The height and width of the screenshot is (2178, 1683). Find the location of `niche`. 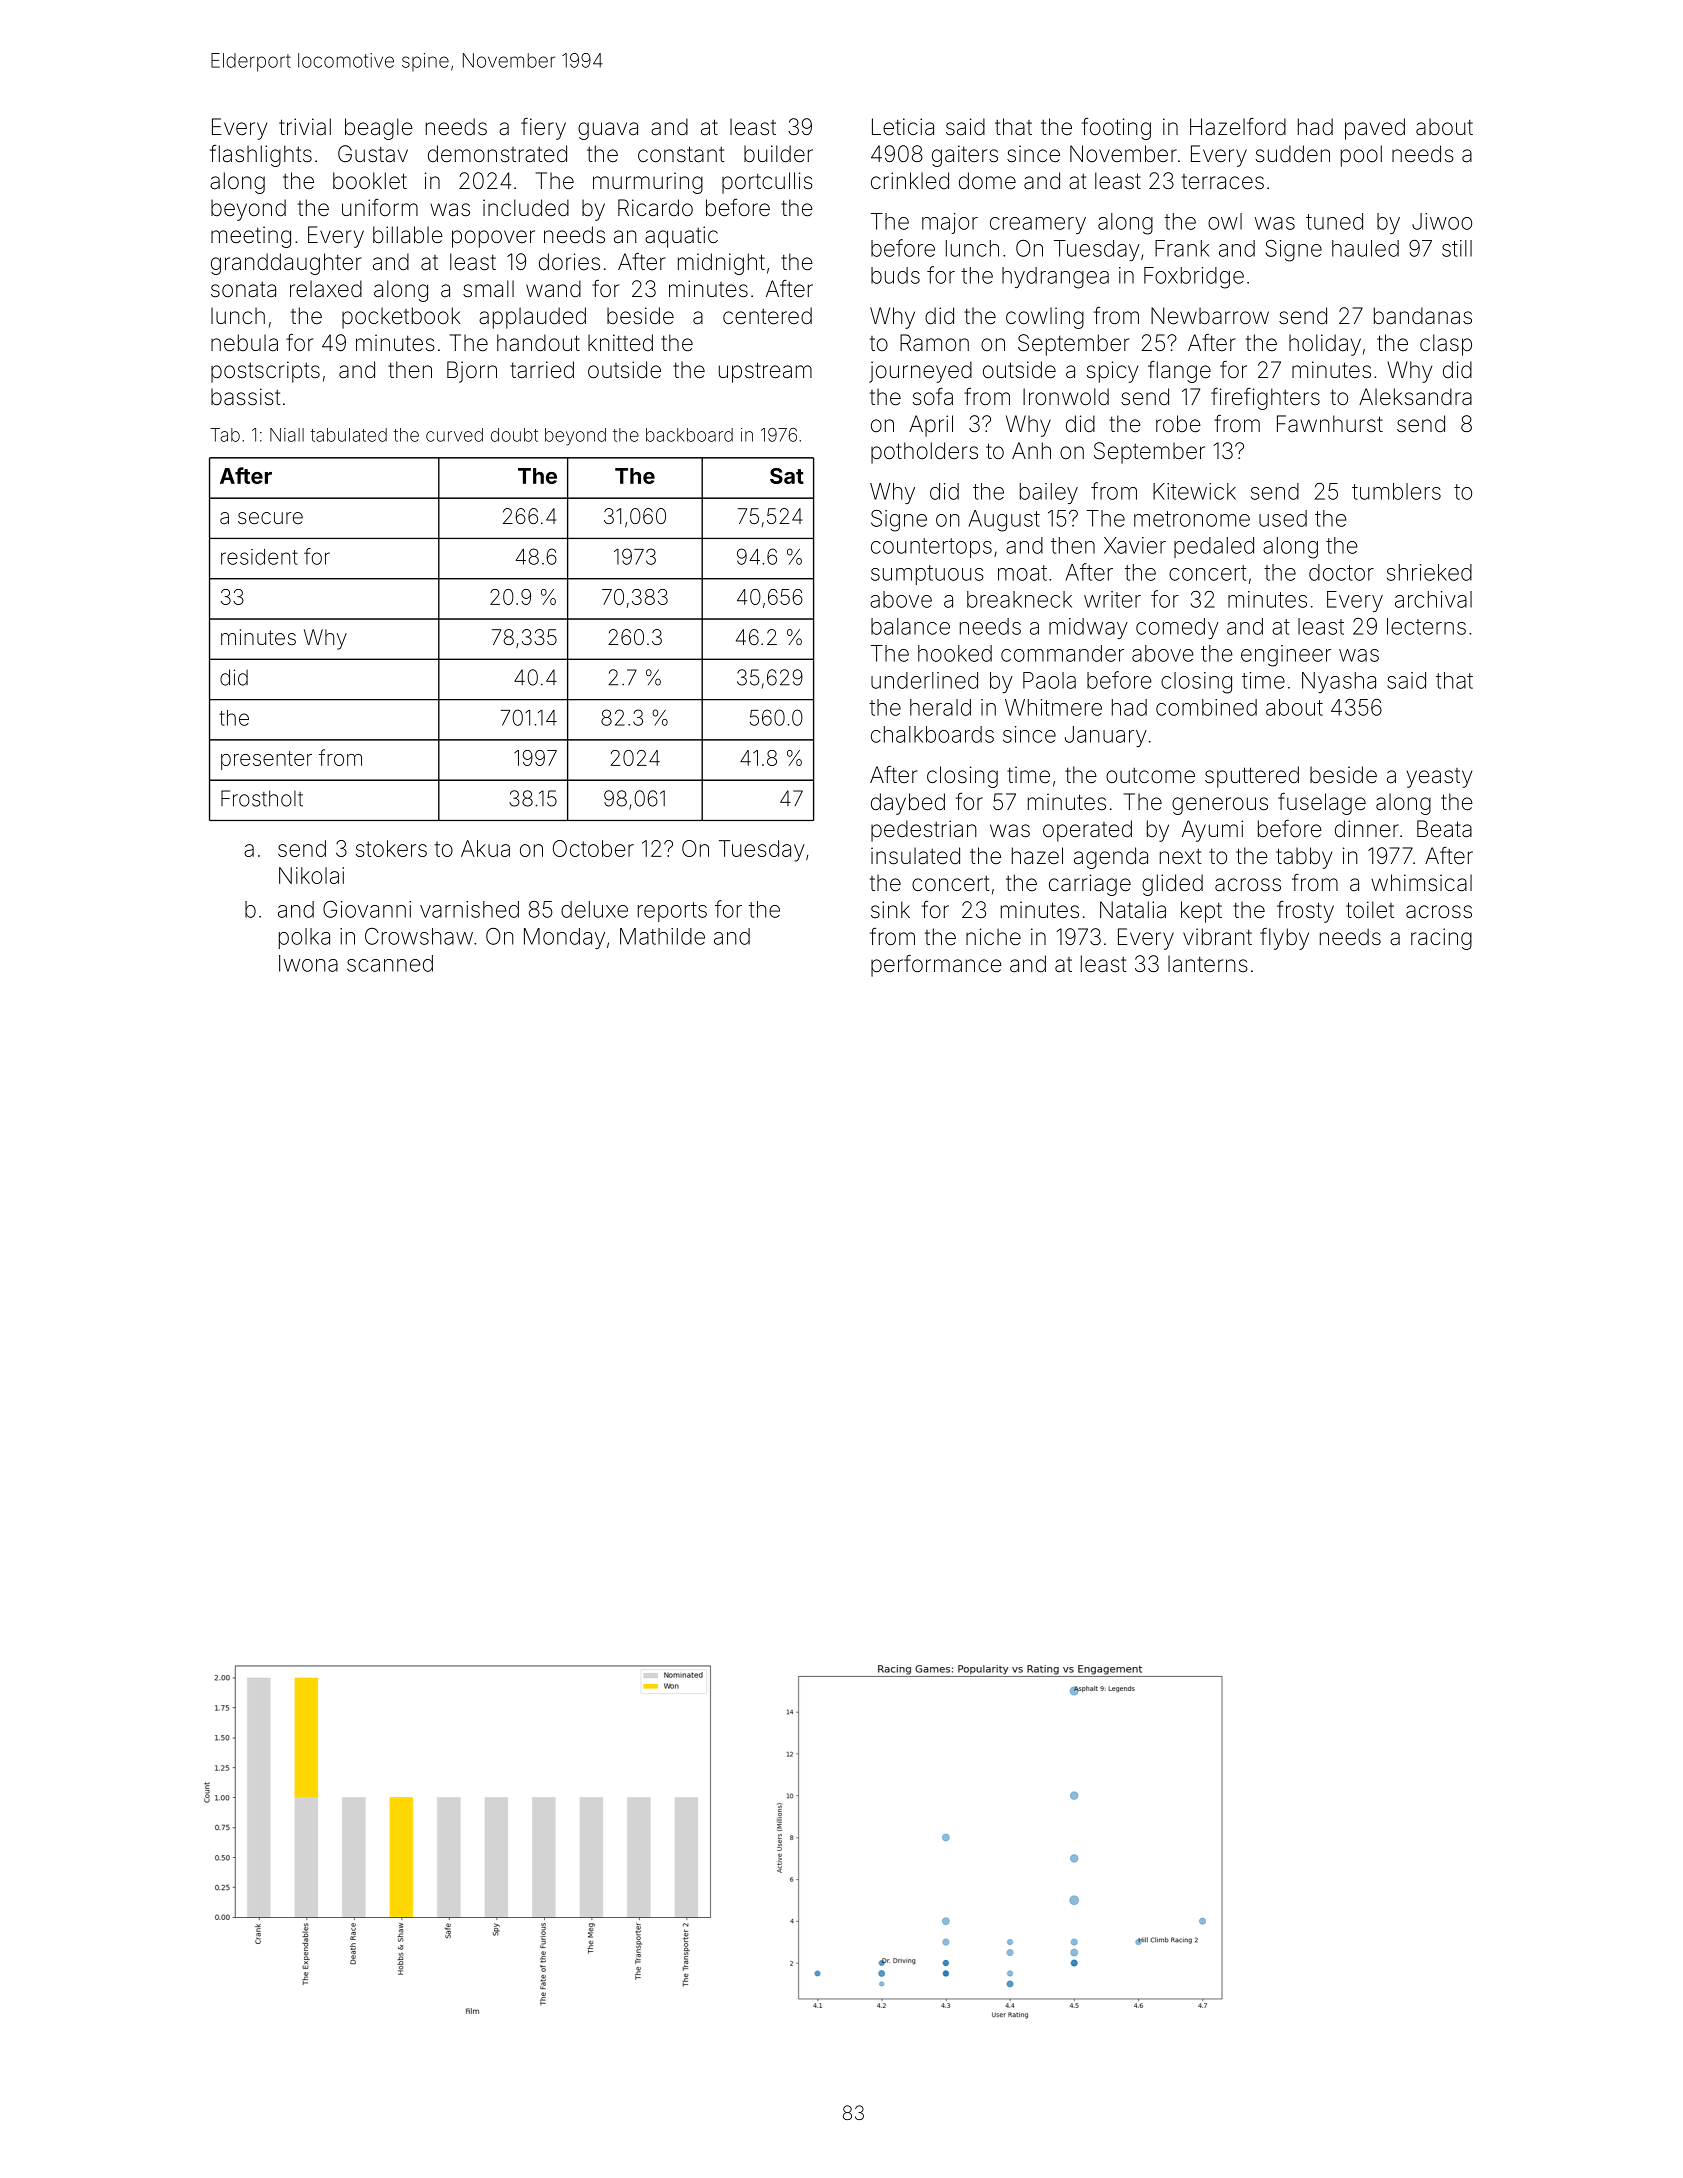

niche is located at coordinates (993, 937).
